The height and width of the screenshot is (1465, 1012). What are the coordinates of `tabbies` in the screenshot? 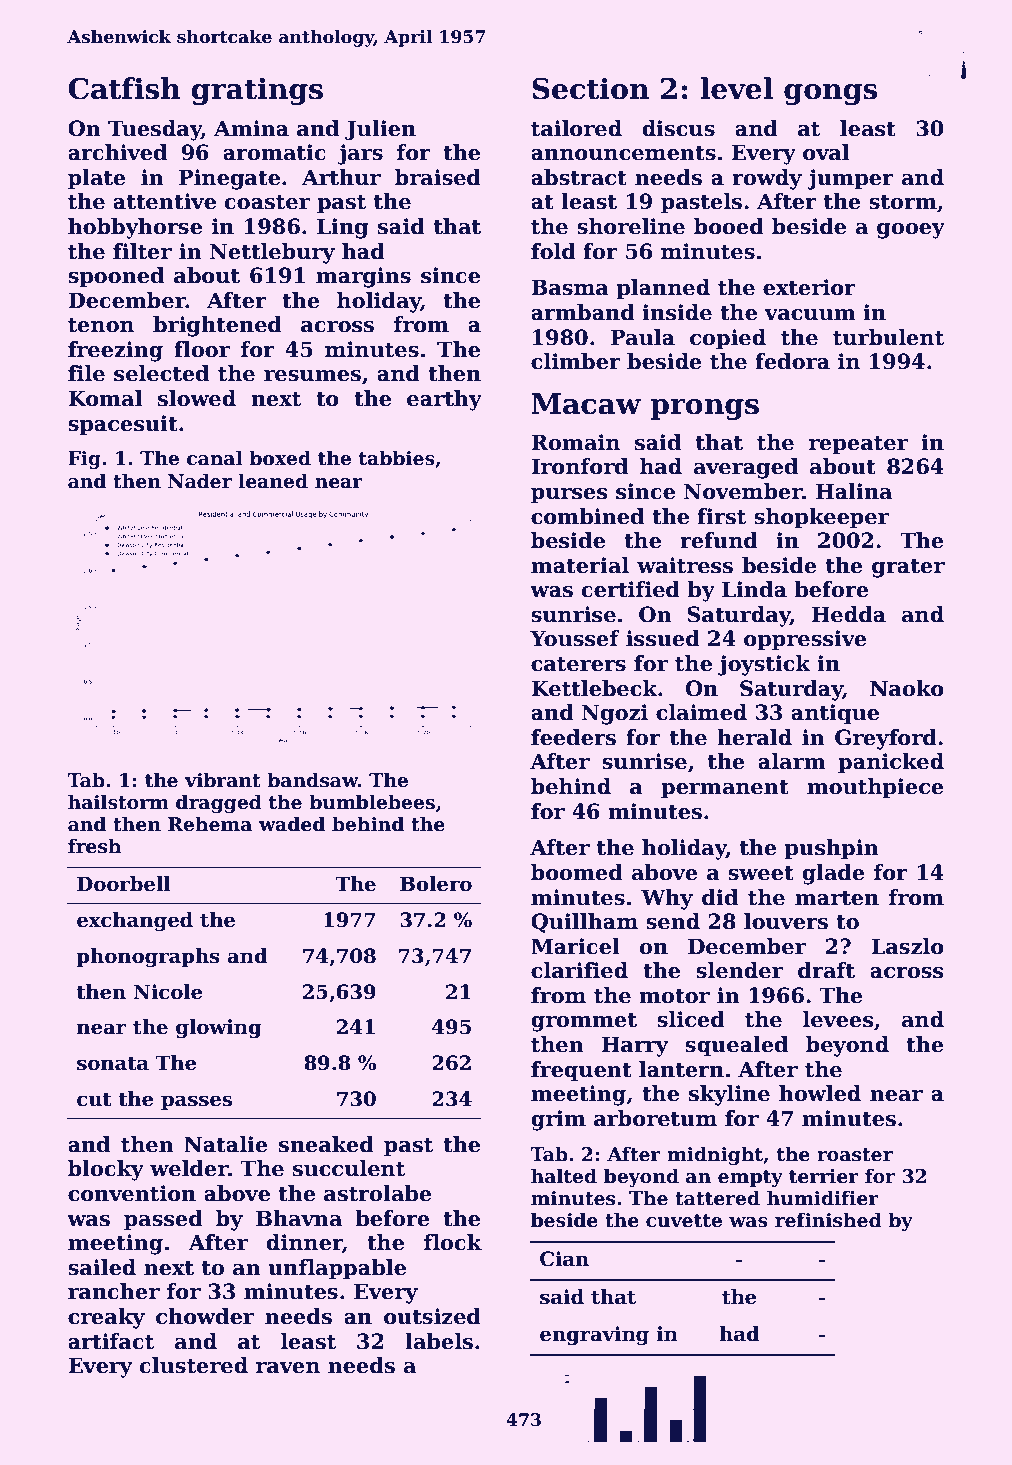 It's located at (397, 458).
